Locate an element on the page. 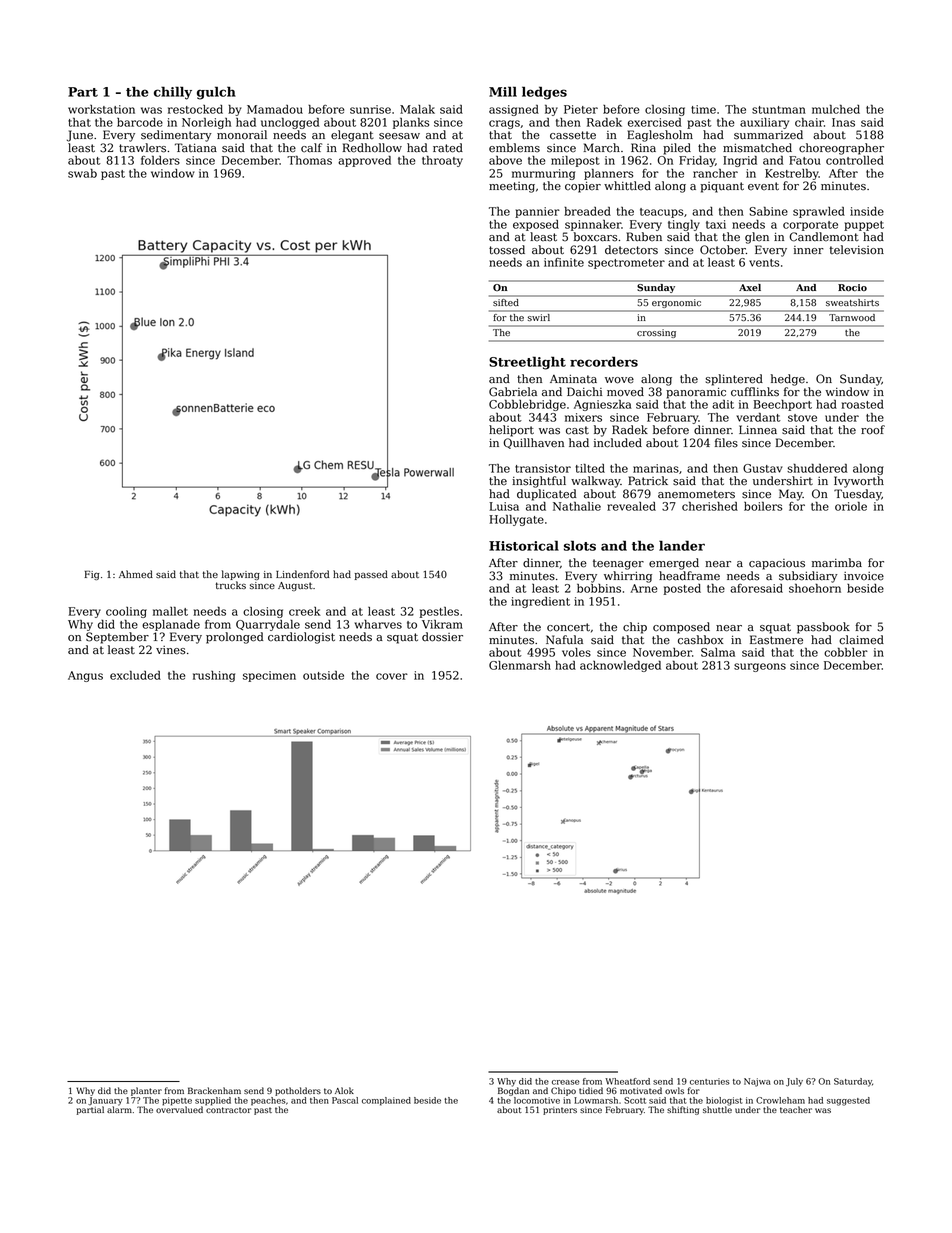 This document has height=1233, width=952. rushing is located at coordinates (214, 676).
